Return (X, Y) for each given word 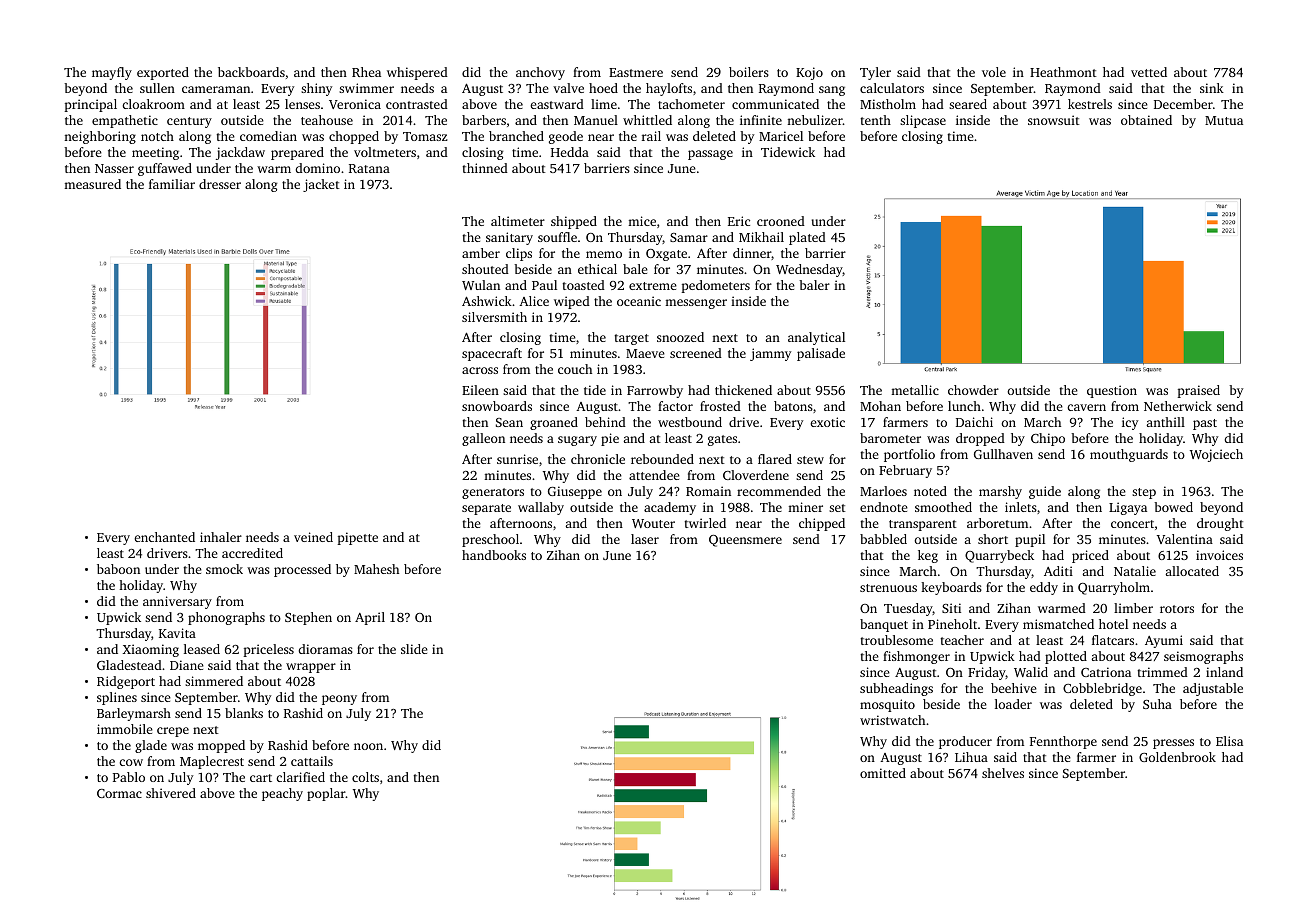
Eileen (480, 390)
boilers (749, 72)
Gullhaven (1003, 454)
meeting (155, 153)
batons (793, 406)
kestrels (1090, 104)
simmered (214, 681)
